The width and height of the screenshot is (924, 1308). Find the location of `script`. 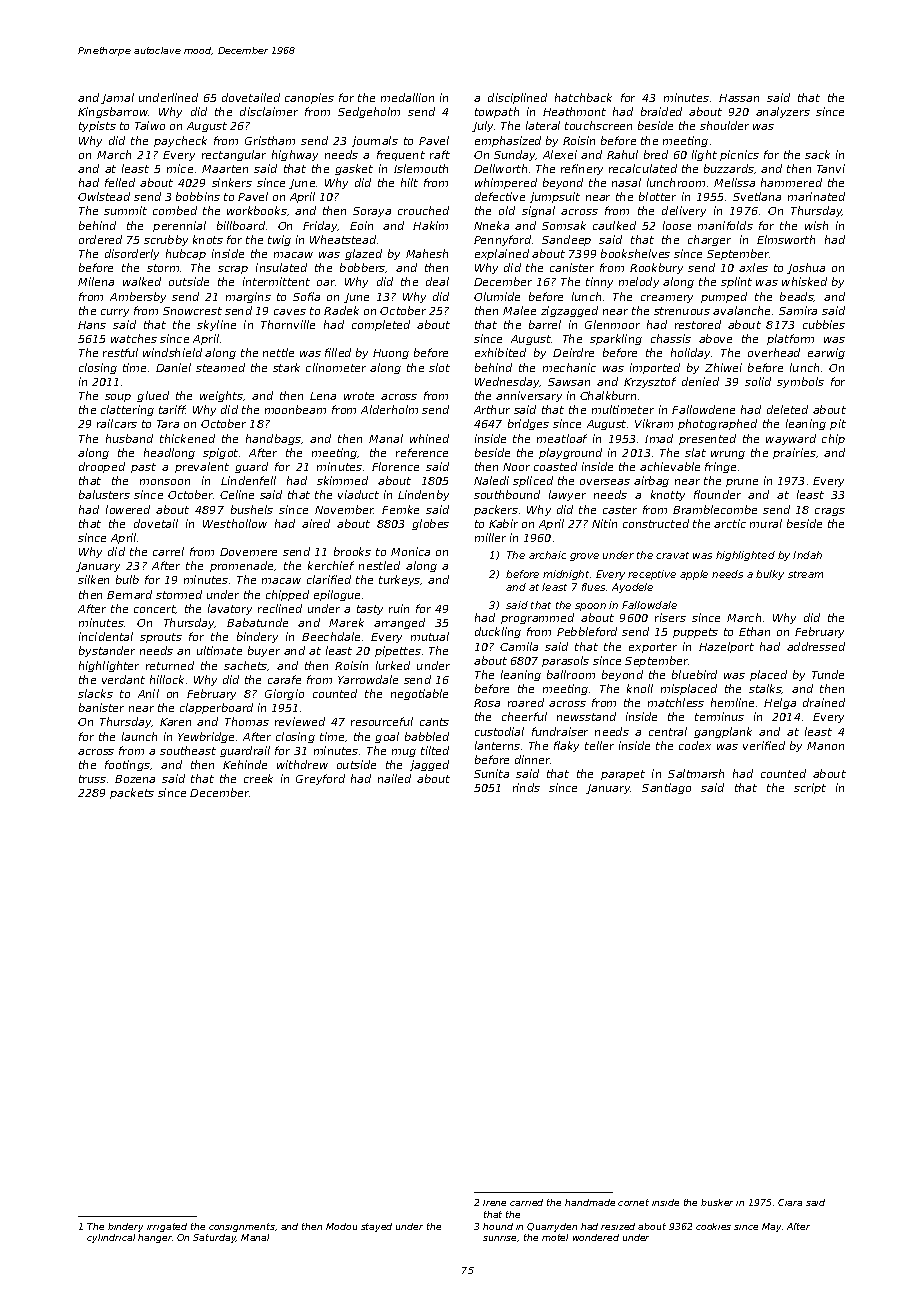

script is located at coordinates (810, 788).
